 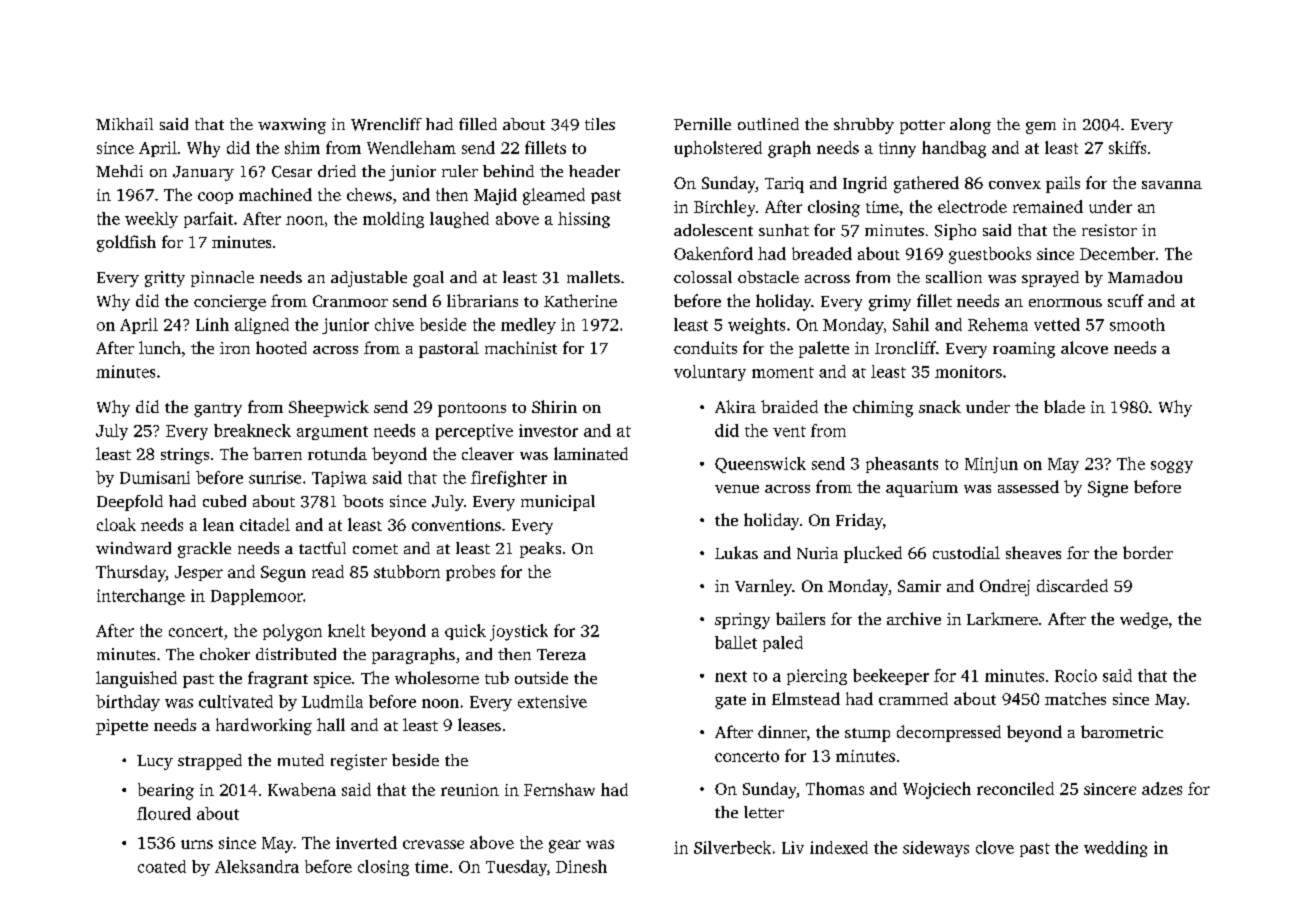 What do you see at coordinates (1162, 788) in the document?
I see `adzes` at bounding box center [1162, 788].
